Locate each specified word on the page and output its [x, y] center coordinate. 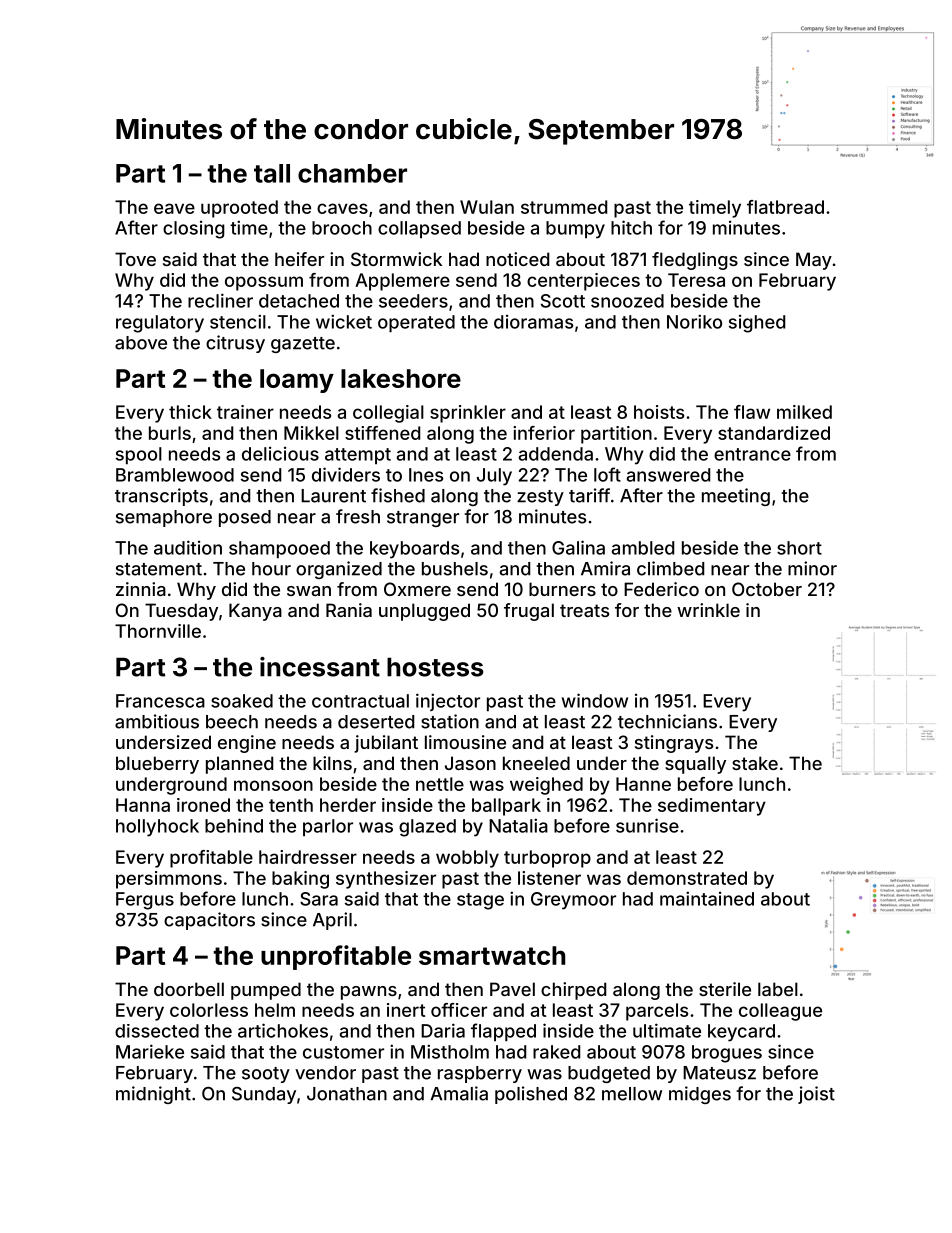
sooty [266, 1075]
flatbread [785, 207]
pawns [369, 993]
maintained [707, 898]
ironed [203, 805]
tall [272, 173]
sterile [725, 989]
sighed [757, 324]
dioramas [533, 322]
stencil [238, 321]
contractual [360, 701]
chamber [352, 173]
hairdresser [308, 857]
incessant [320, 667]
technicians [667, 721]
